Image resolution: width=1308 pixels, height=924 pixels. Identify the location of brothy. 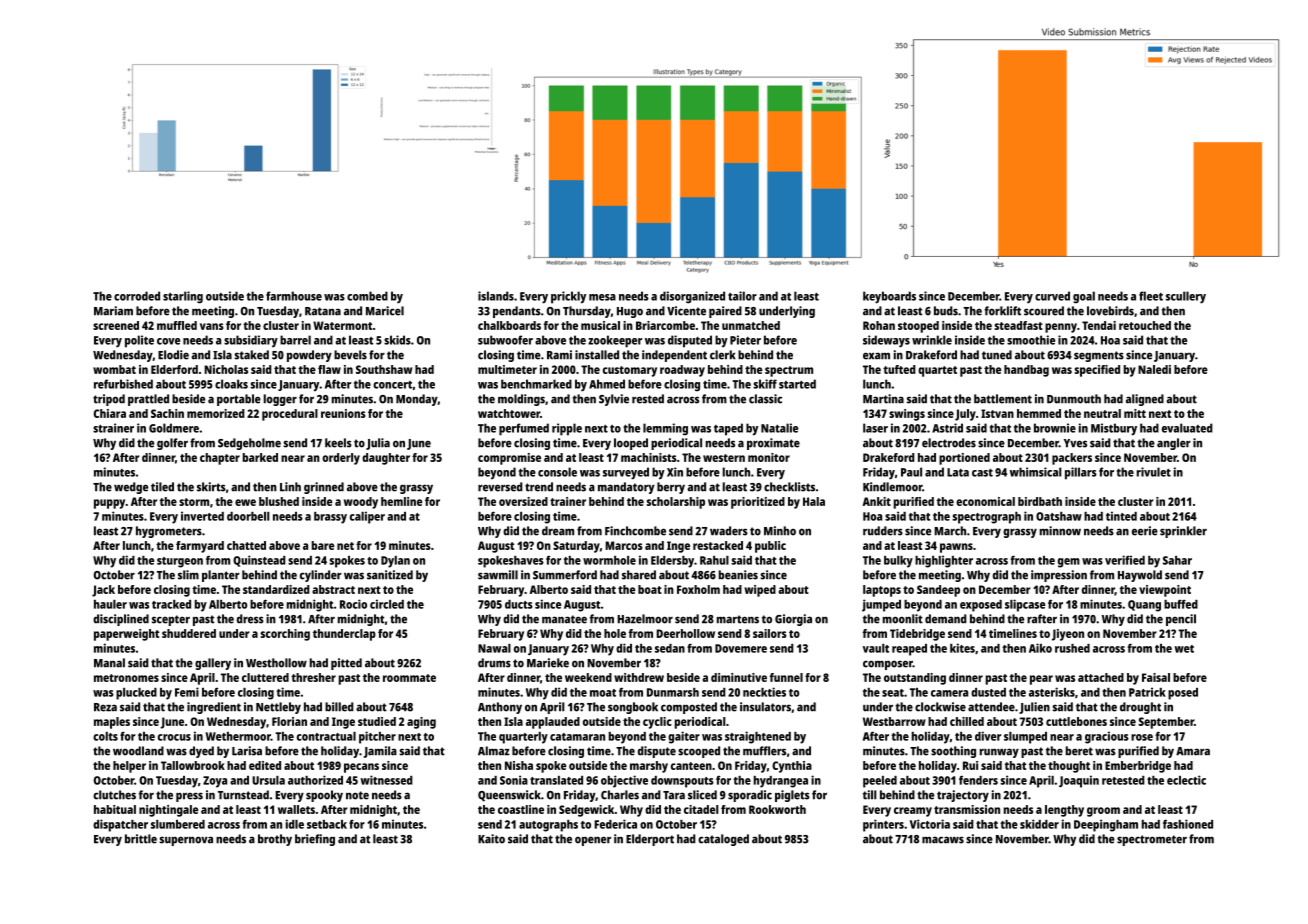
(275, 840).
